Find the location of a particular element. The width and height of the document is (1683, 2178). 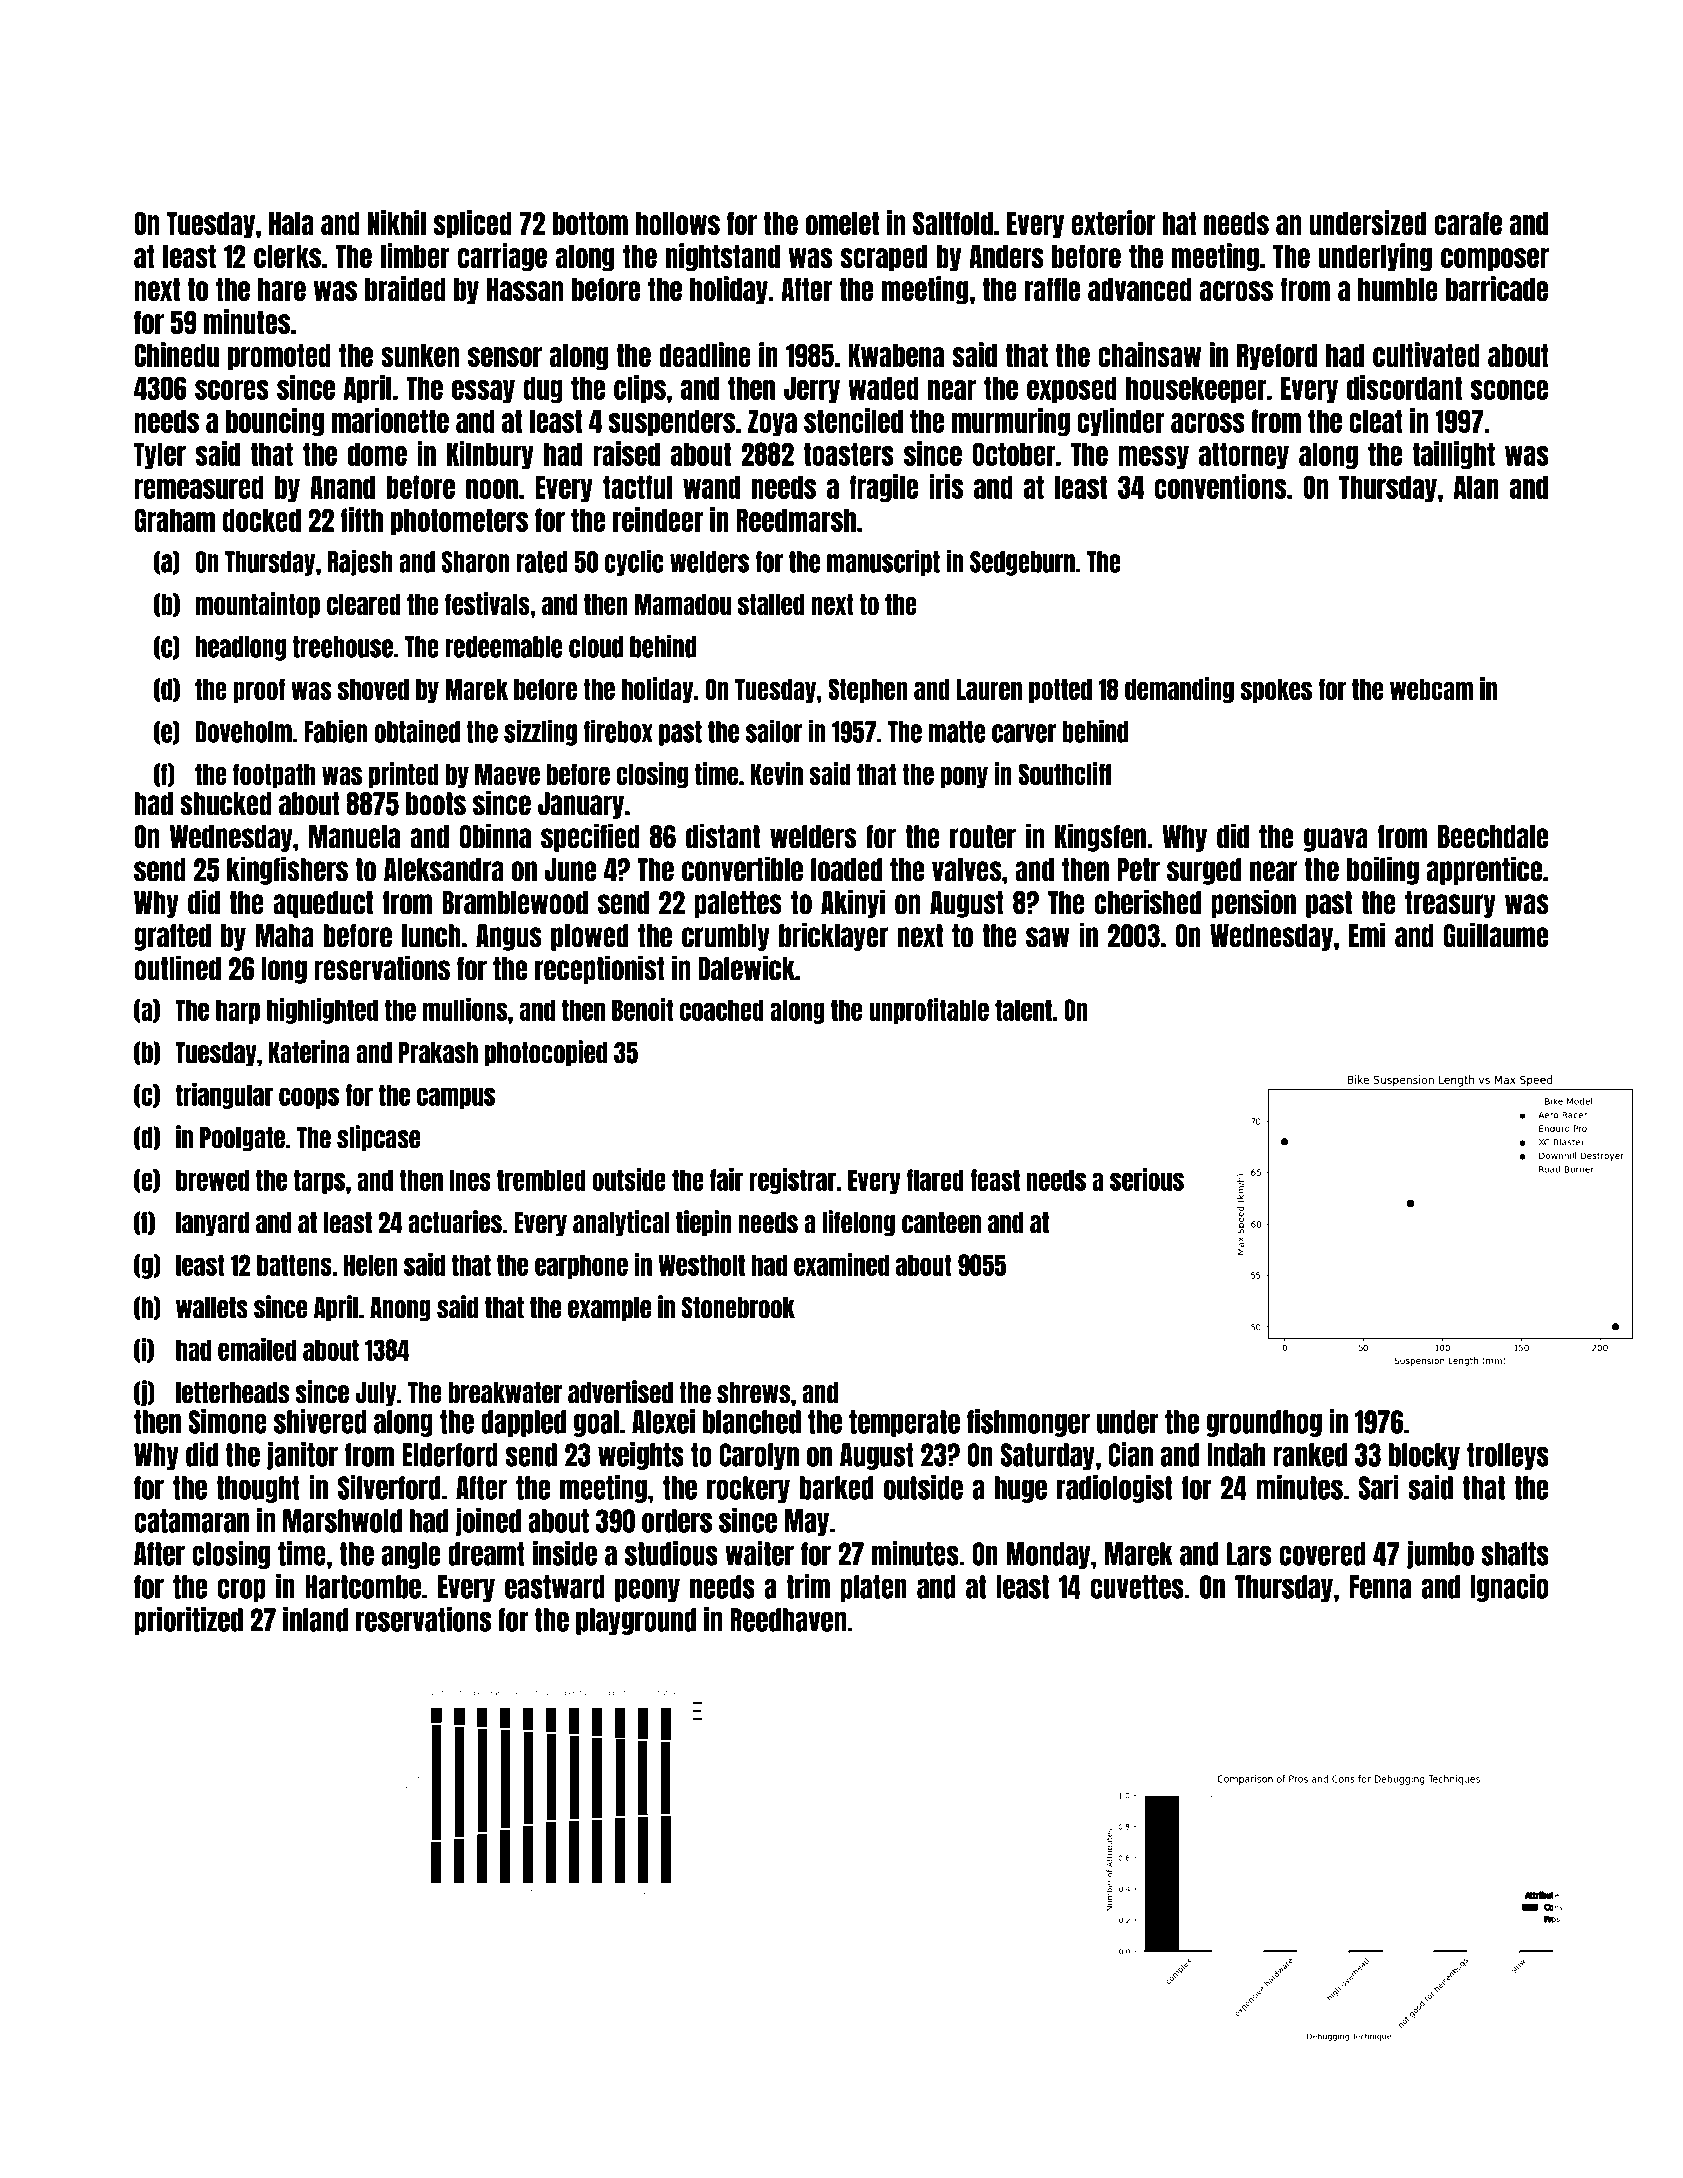

groundhog is located at coordinates (1264, 1423).
